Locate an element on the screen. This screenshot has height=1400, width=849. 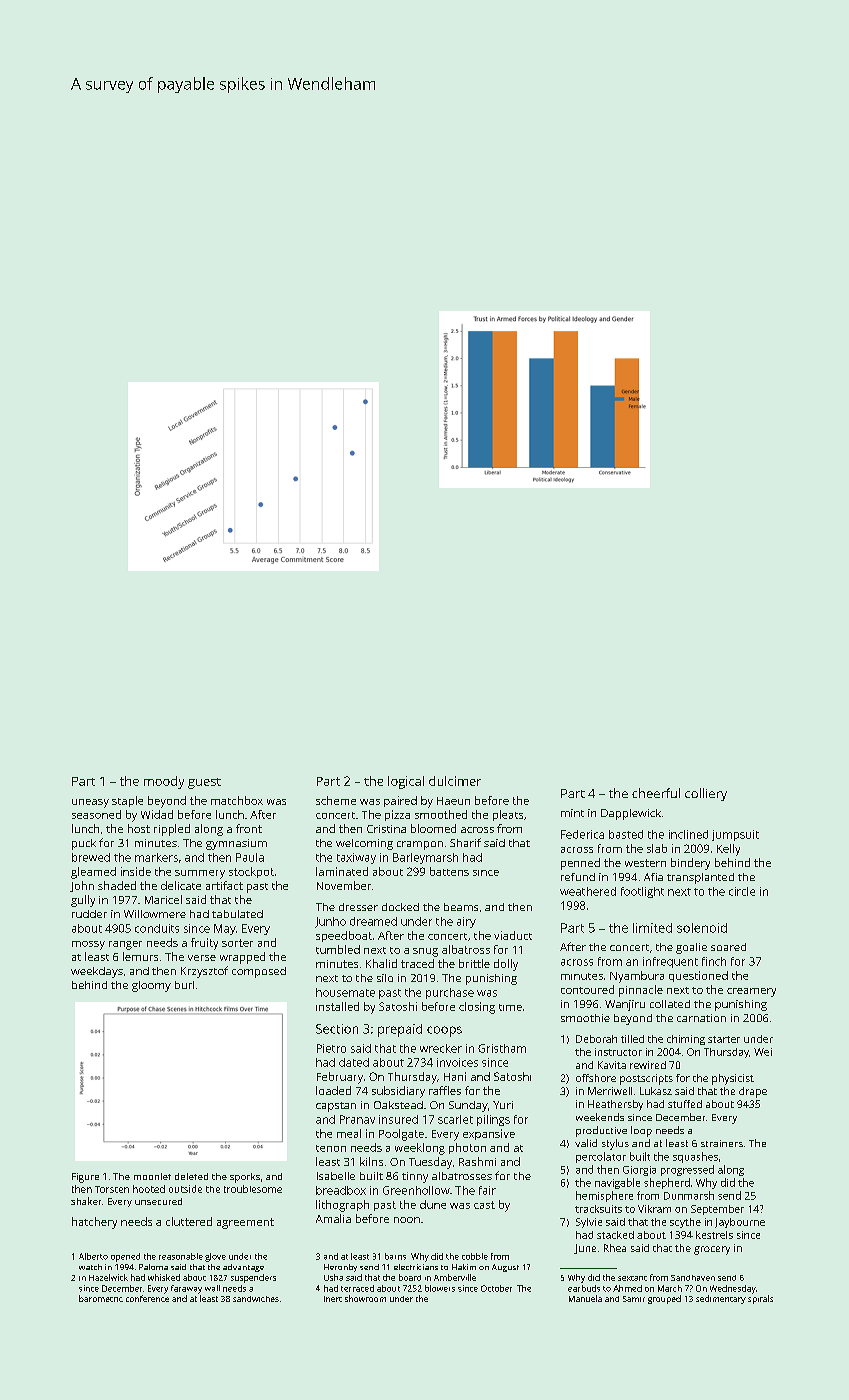
chiming is located at coordinates (686, 1040).
